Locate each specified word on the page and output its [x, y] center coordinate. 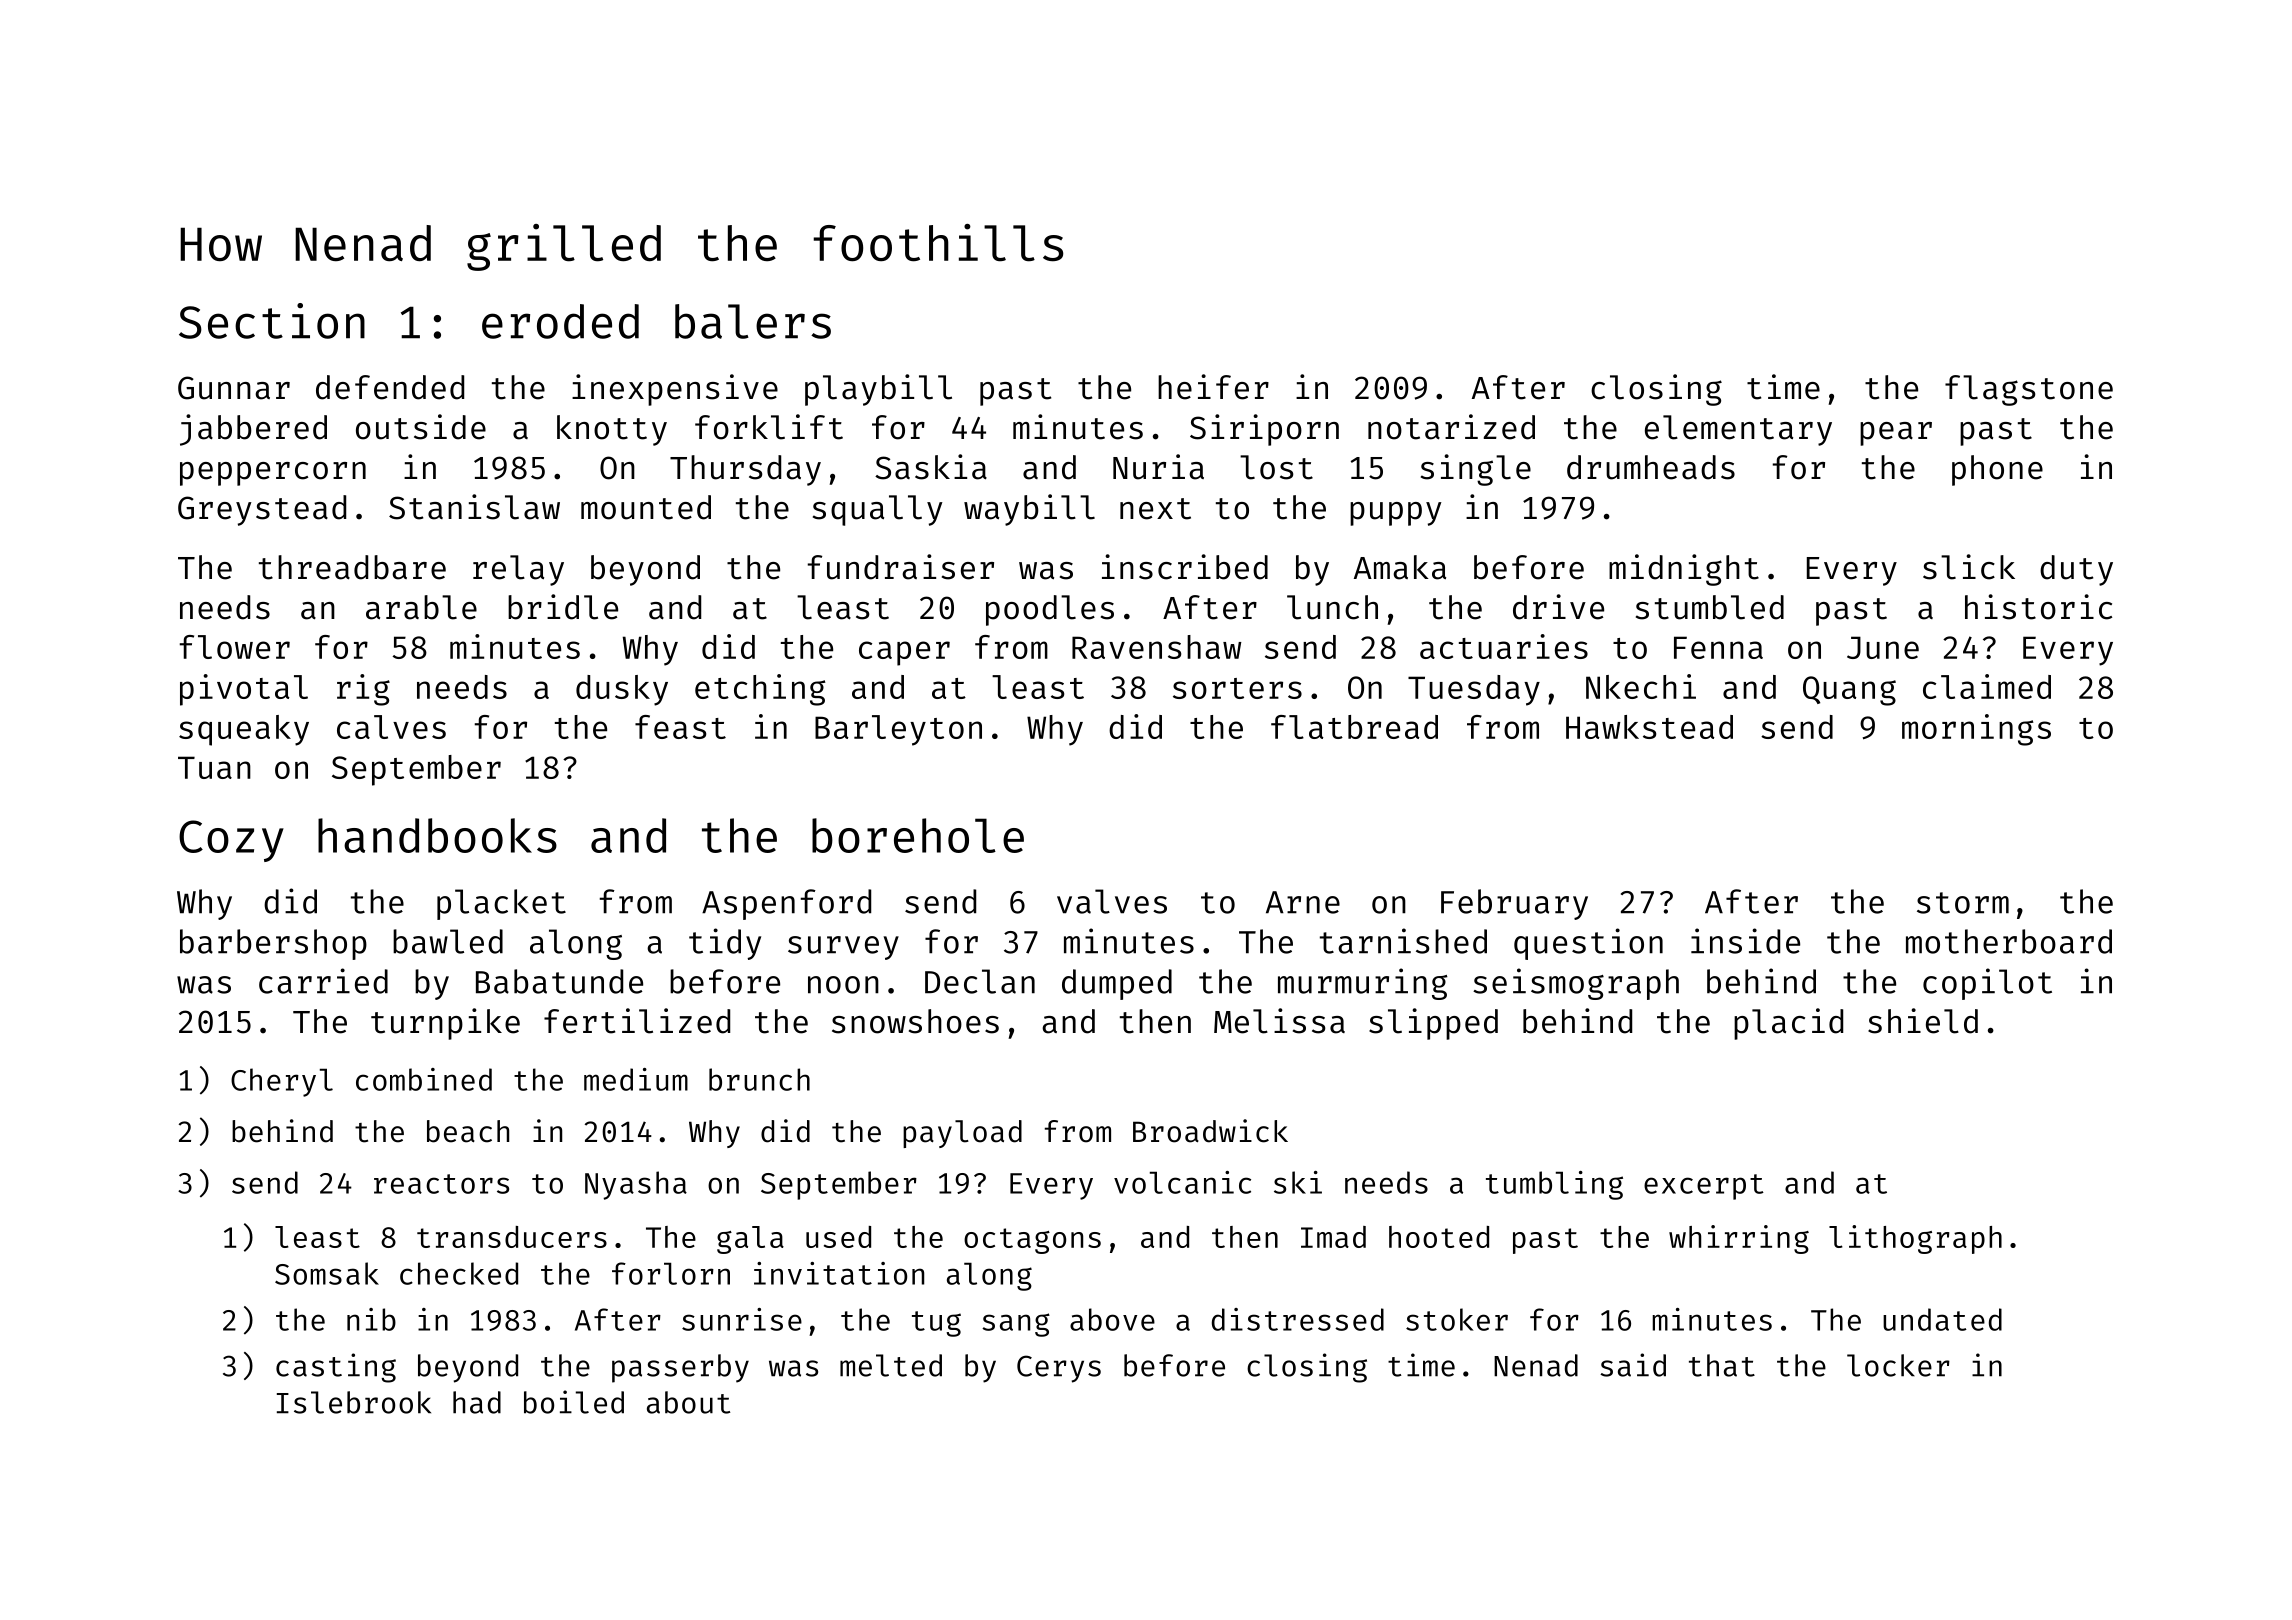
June [1883, 647]
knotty [612, 430]
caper [904, 653]
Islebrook [354, 1402]
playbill [878, 390]
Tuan [214, 767]
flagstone [2029, 390]
